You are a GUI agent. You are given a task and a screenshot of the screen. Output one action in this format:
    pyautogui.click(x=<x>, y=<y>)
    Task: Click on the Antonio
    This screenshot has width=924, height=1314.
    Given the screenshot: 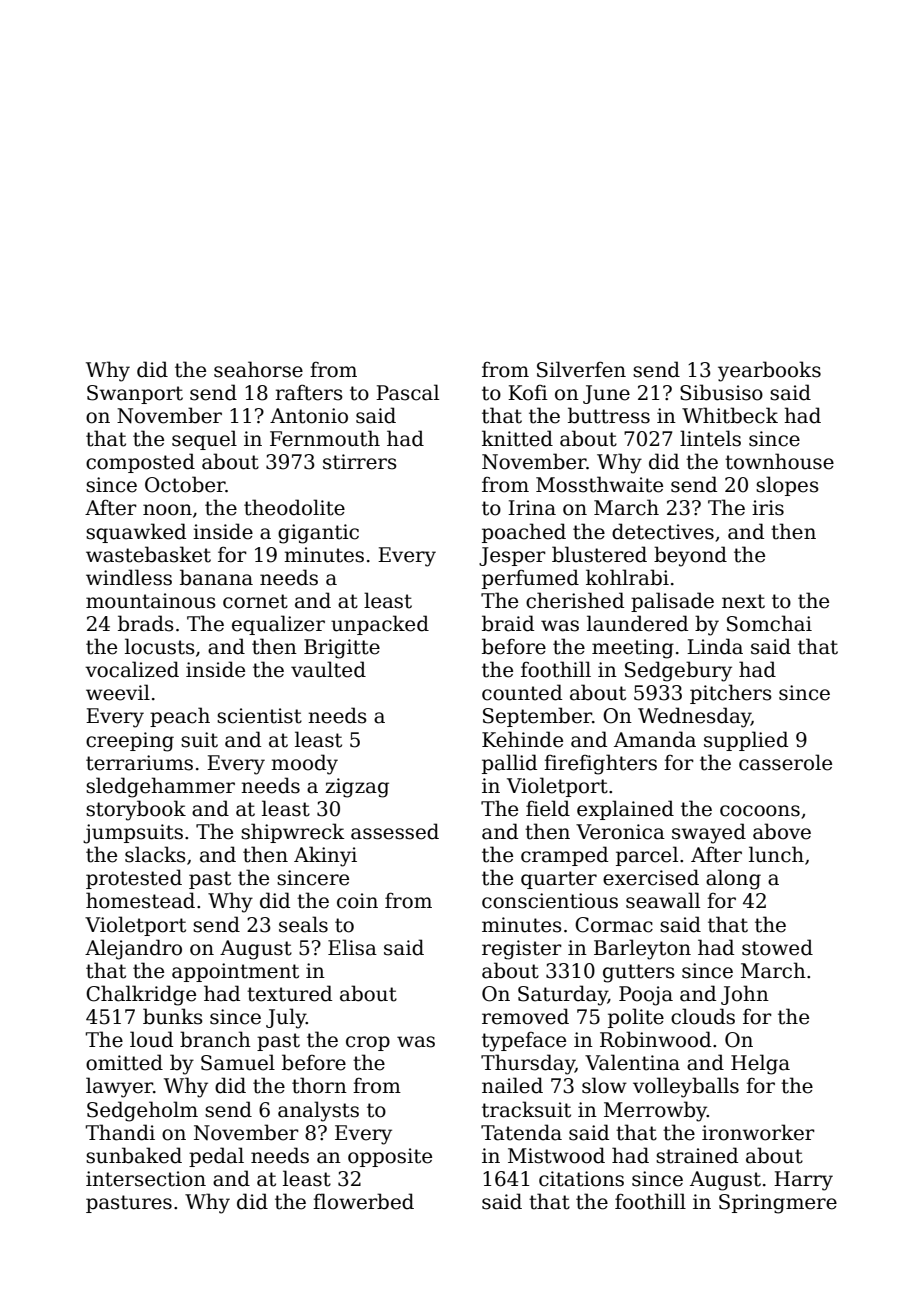 What is the action you would take?
    pyautogui.click(x=309, y=416)
